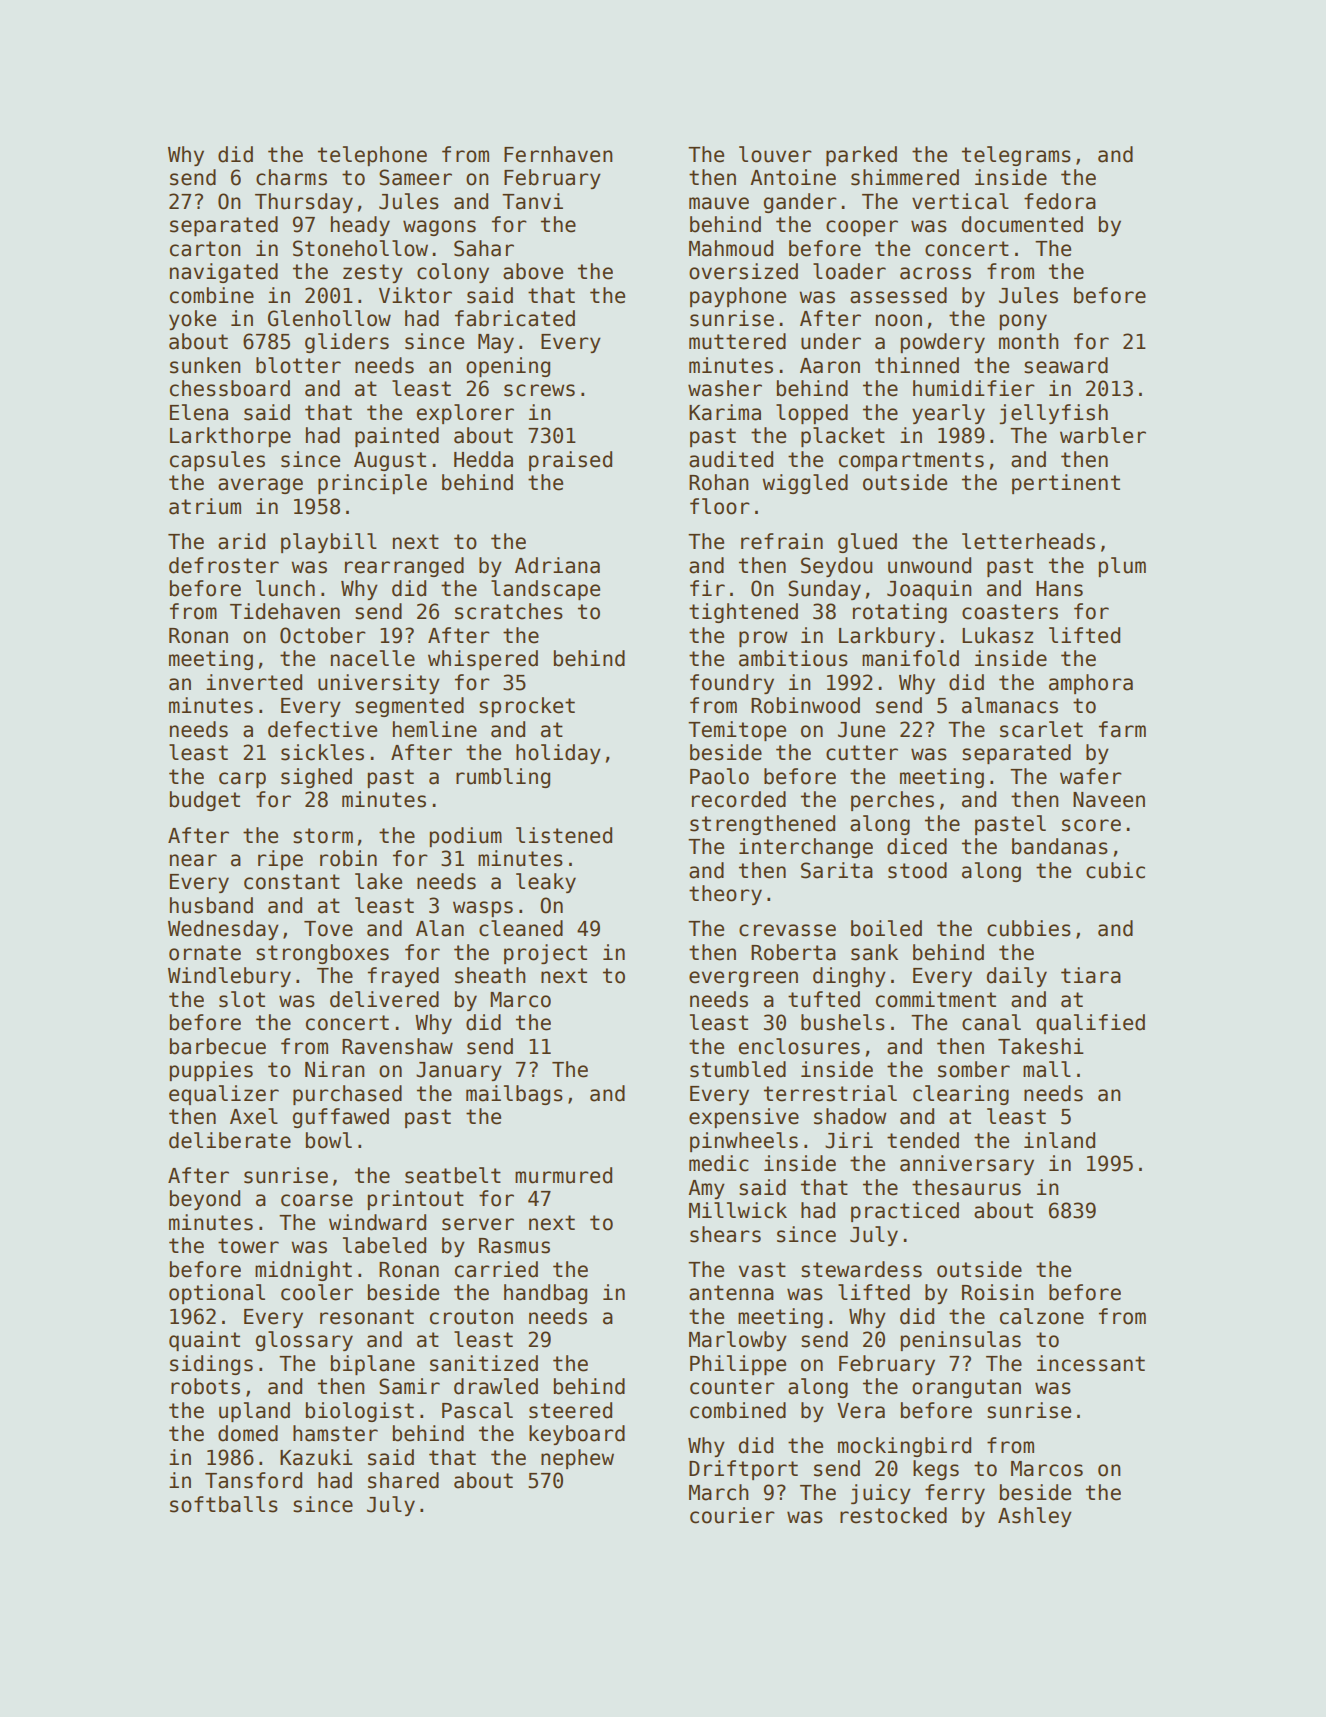 The height and width of the page is (1717, 1326). What do you see at coordinates (929, 590) in the page?
I see `Joaquin` at bounding box center [929, 590].
